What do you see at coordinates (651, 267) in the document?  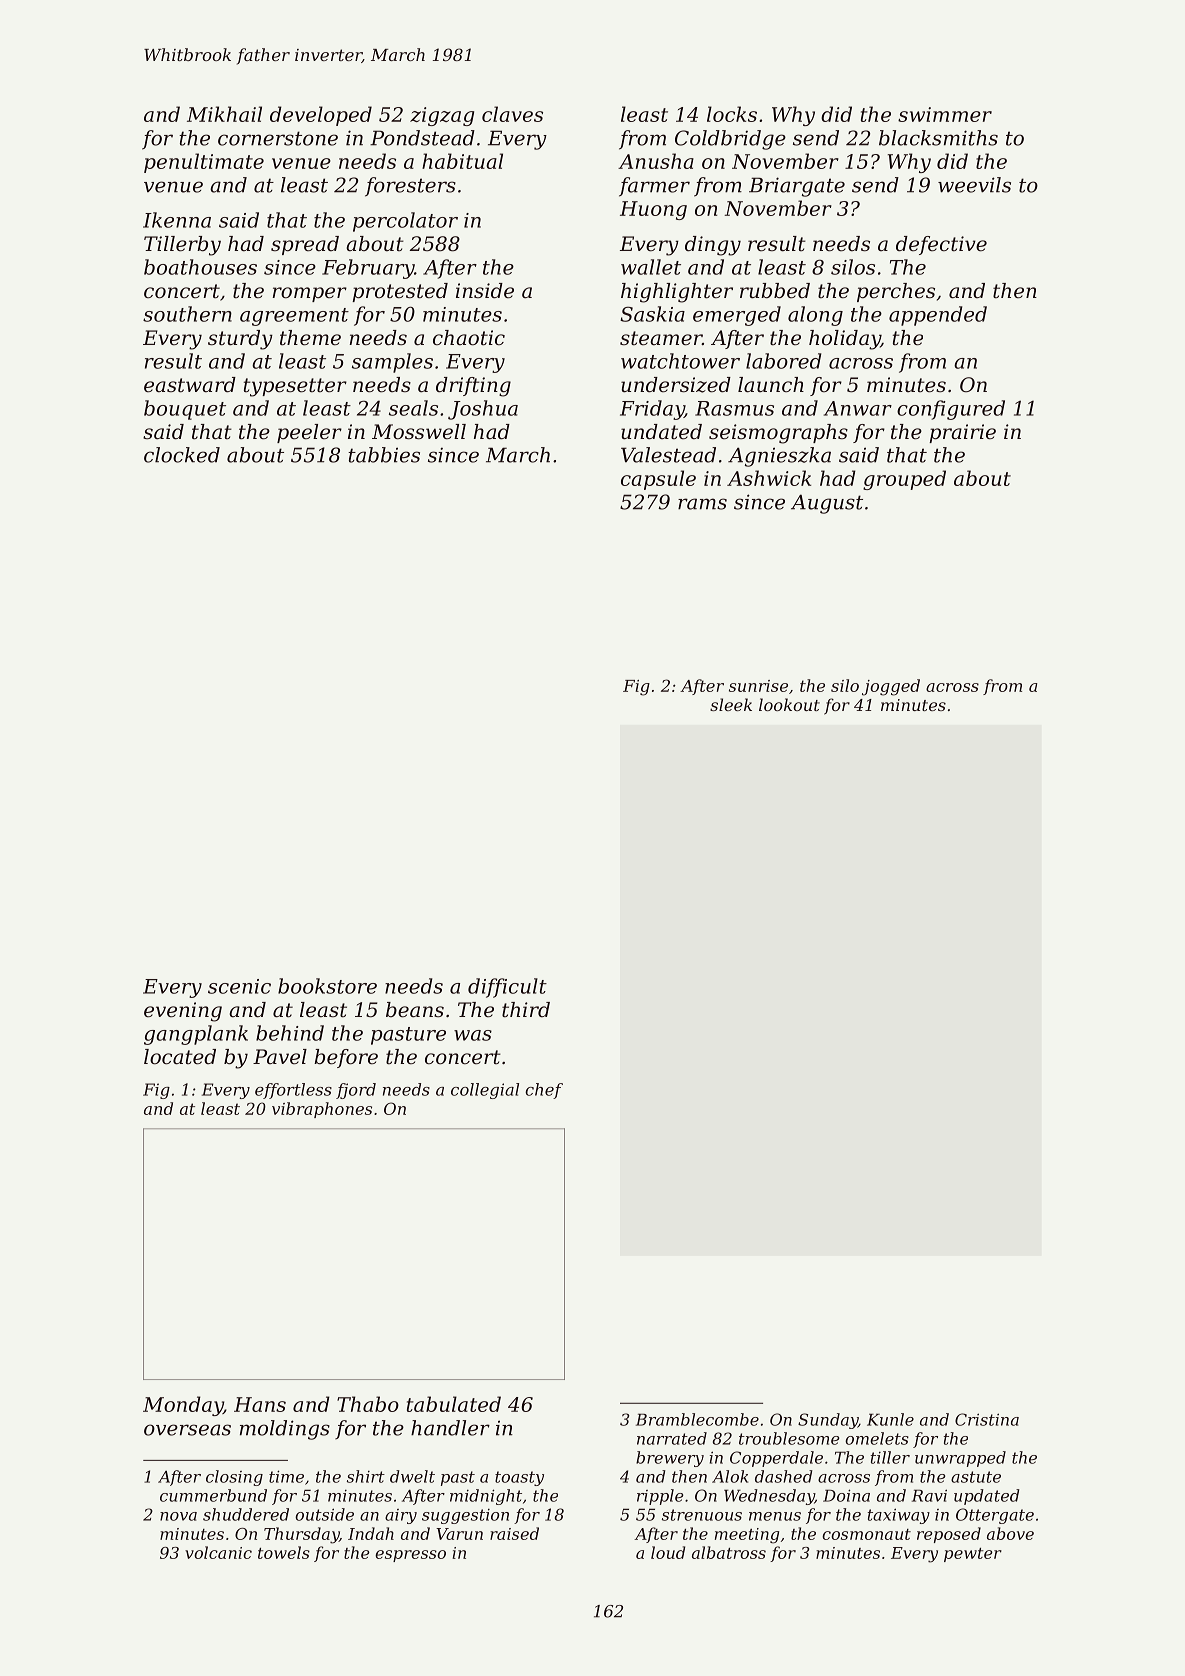 I see `wallet` at bounding box center [651, 267].
